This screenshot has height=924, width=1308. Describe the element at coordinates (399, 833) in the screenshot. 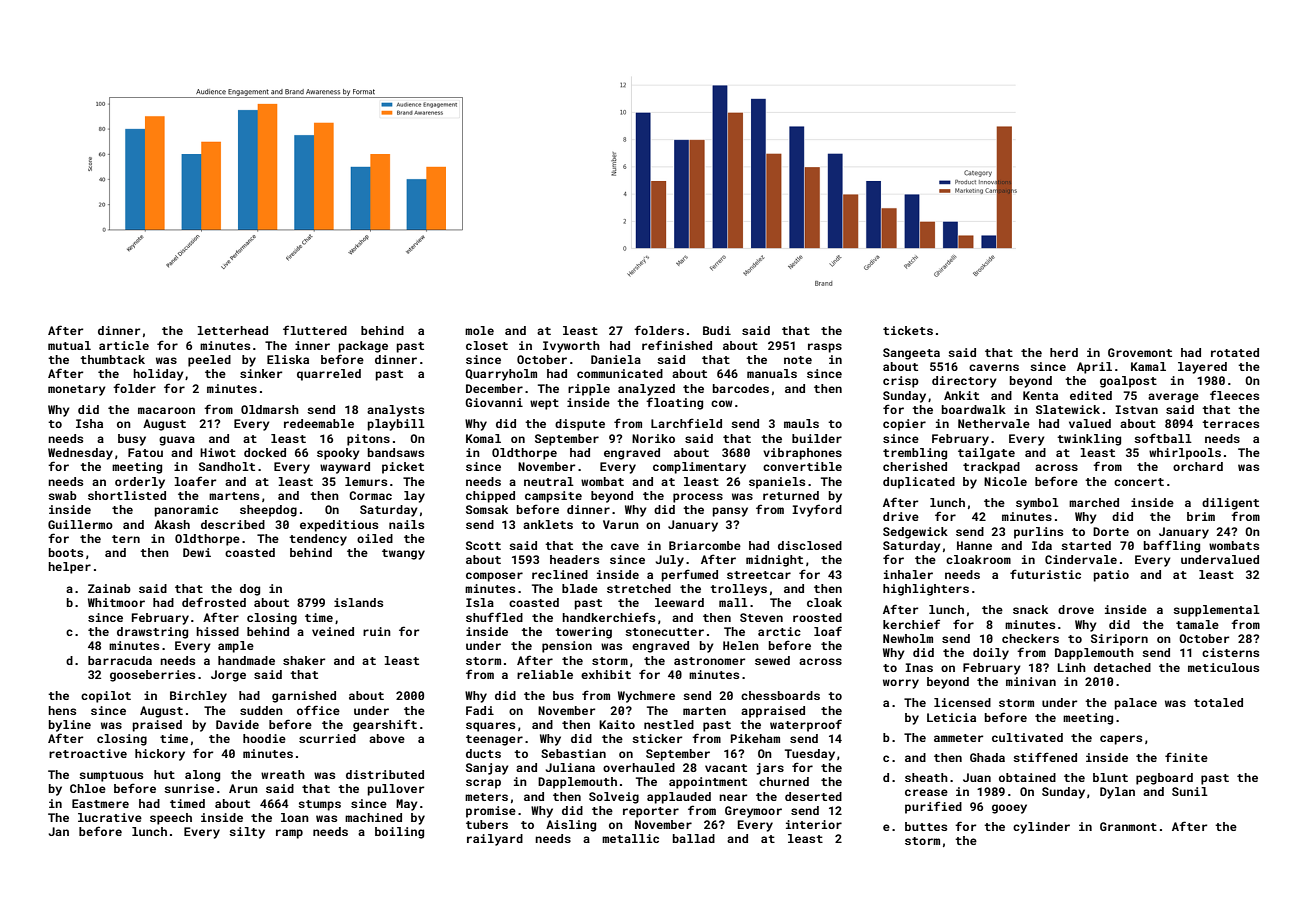

I see `boiling` at that location.
